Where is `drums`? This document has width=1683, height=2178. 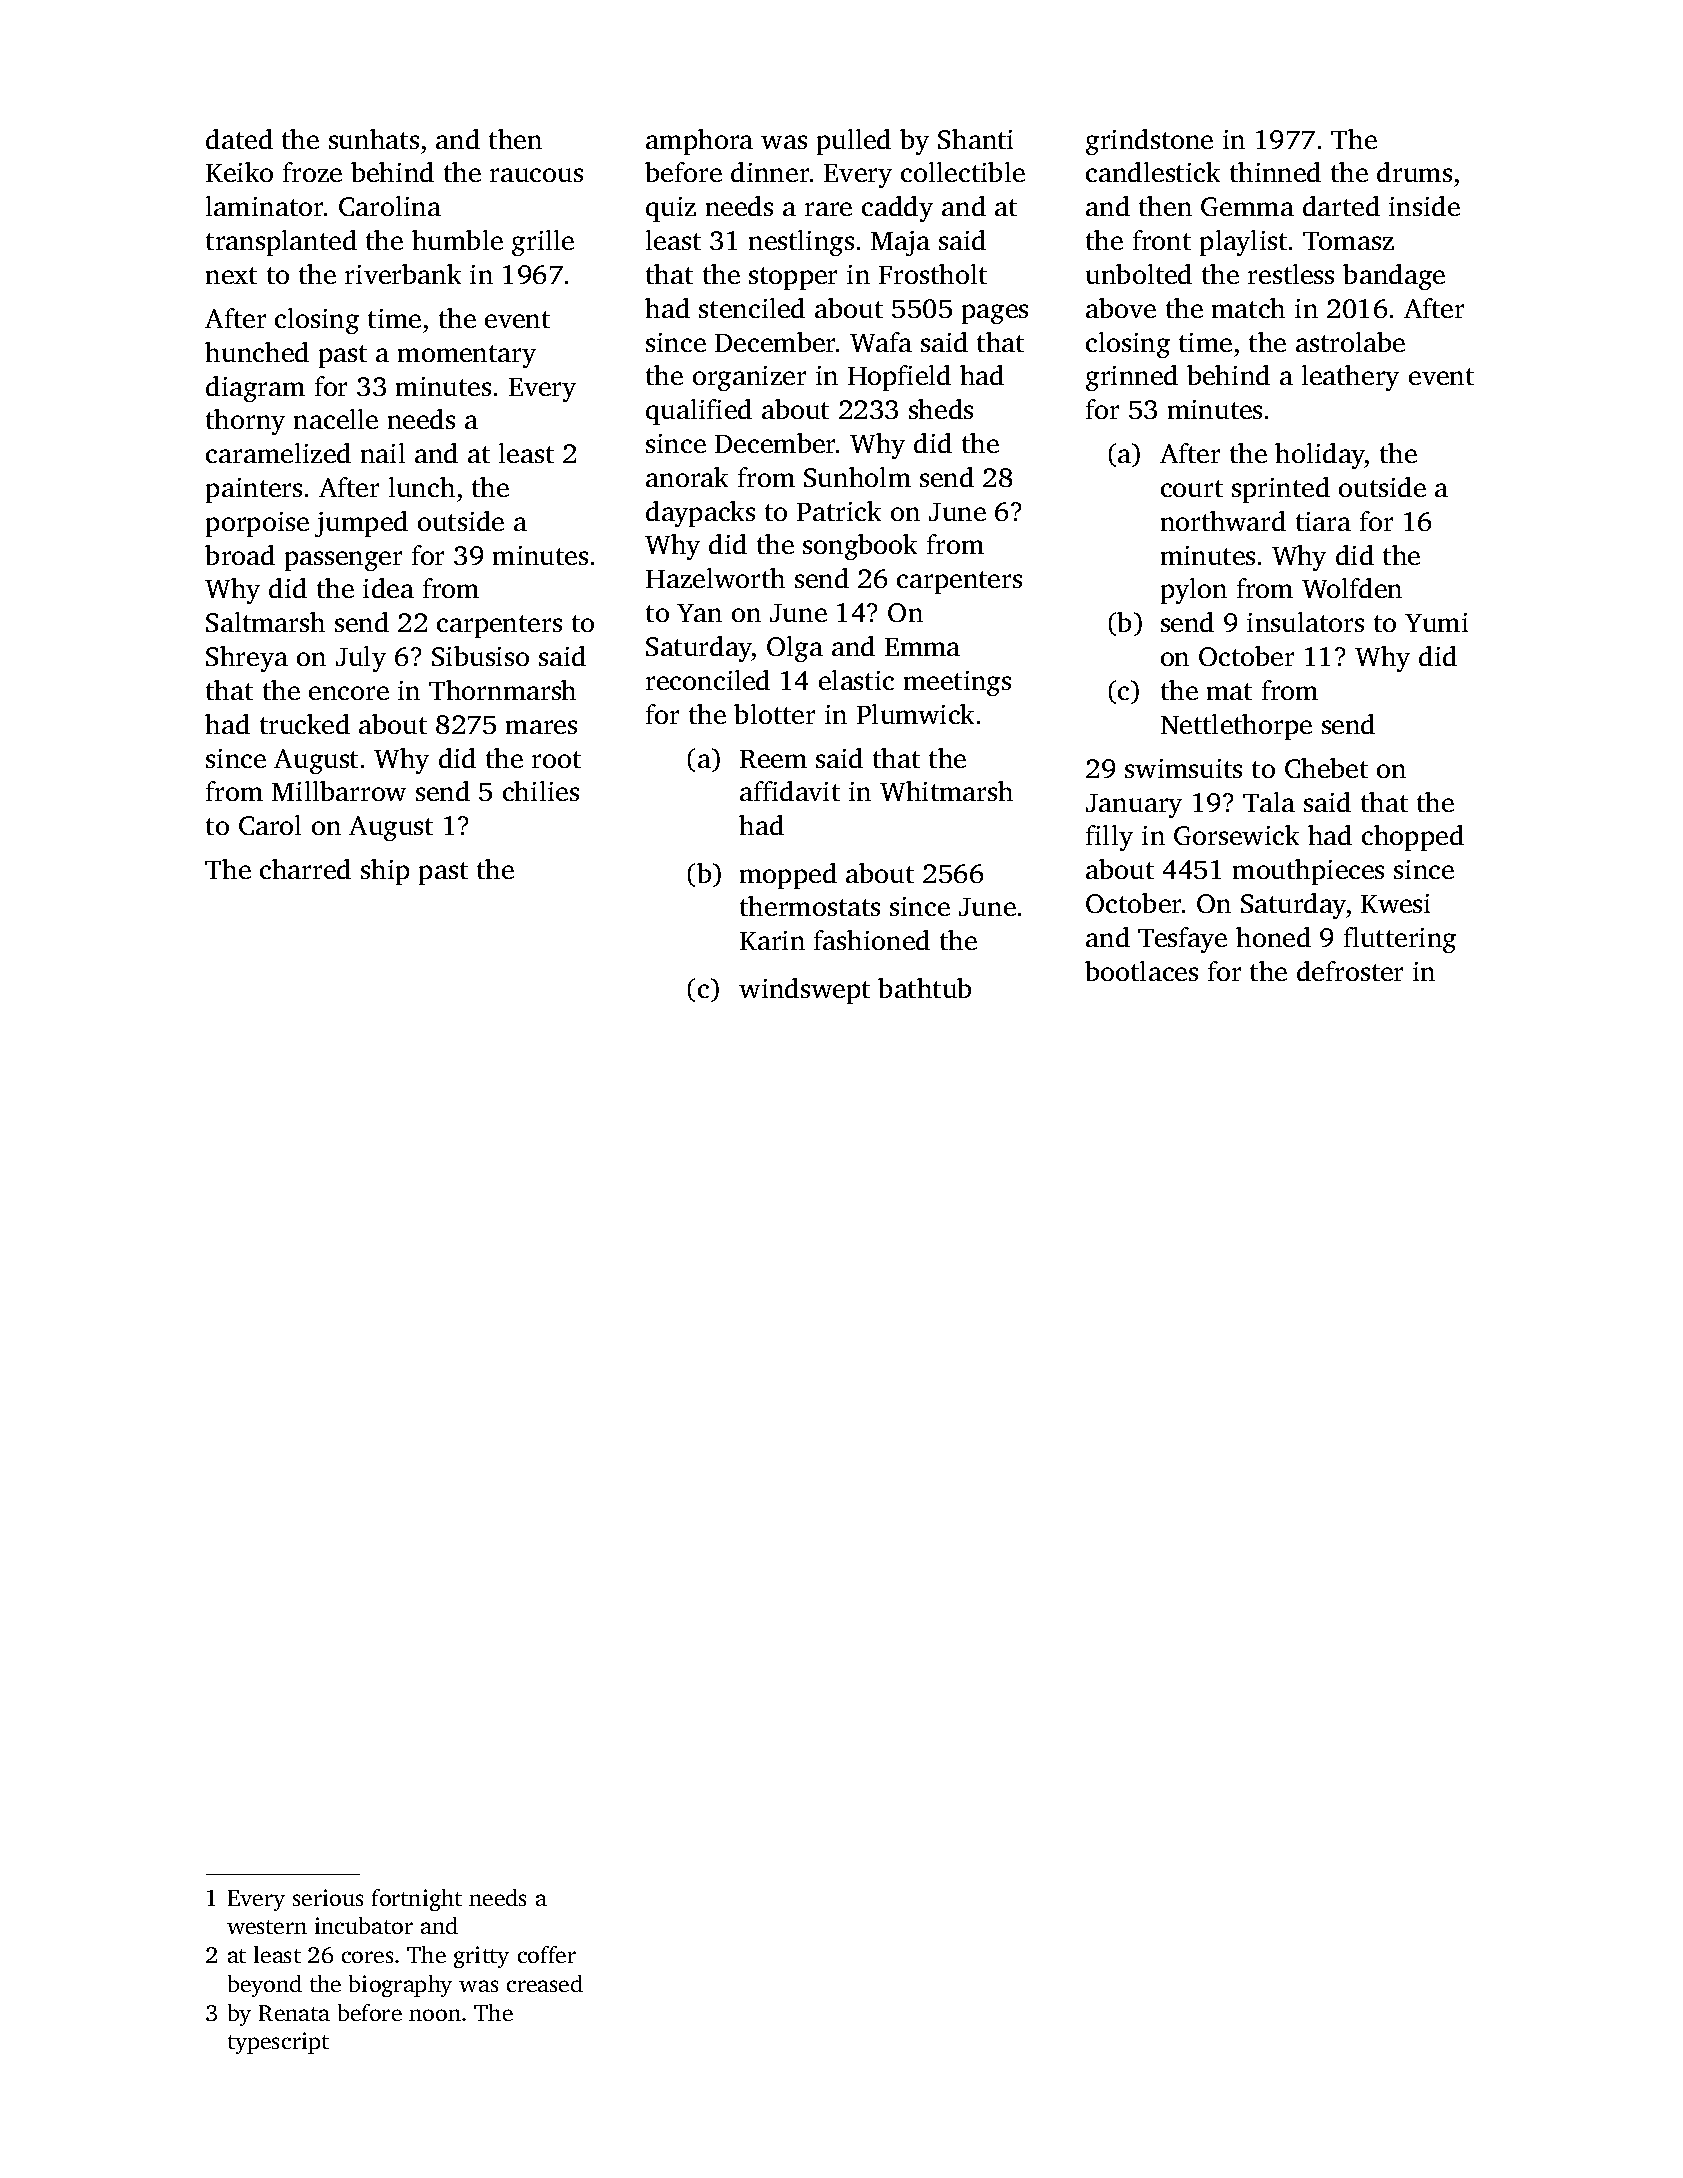
drums is located at coordinates (1414, 172).
